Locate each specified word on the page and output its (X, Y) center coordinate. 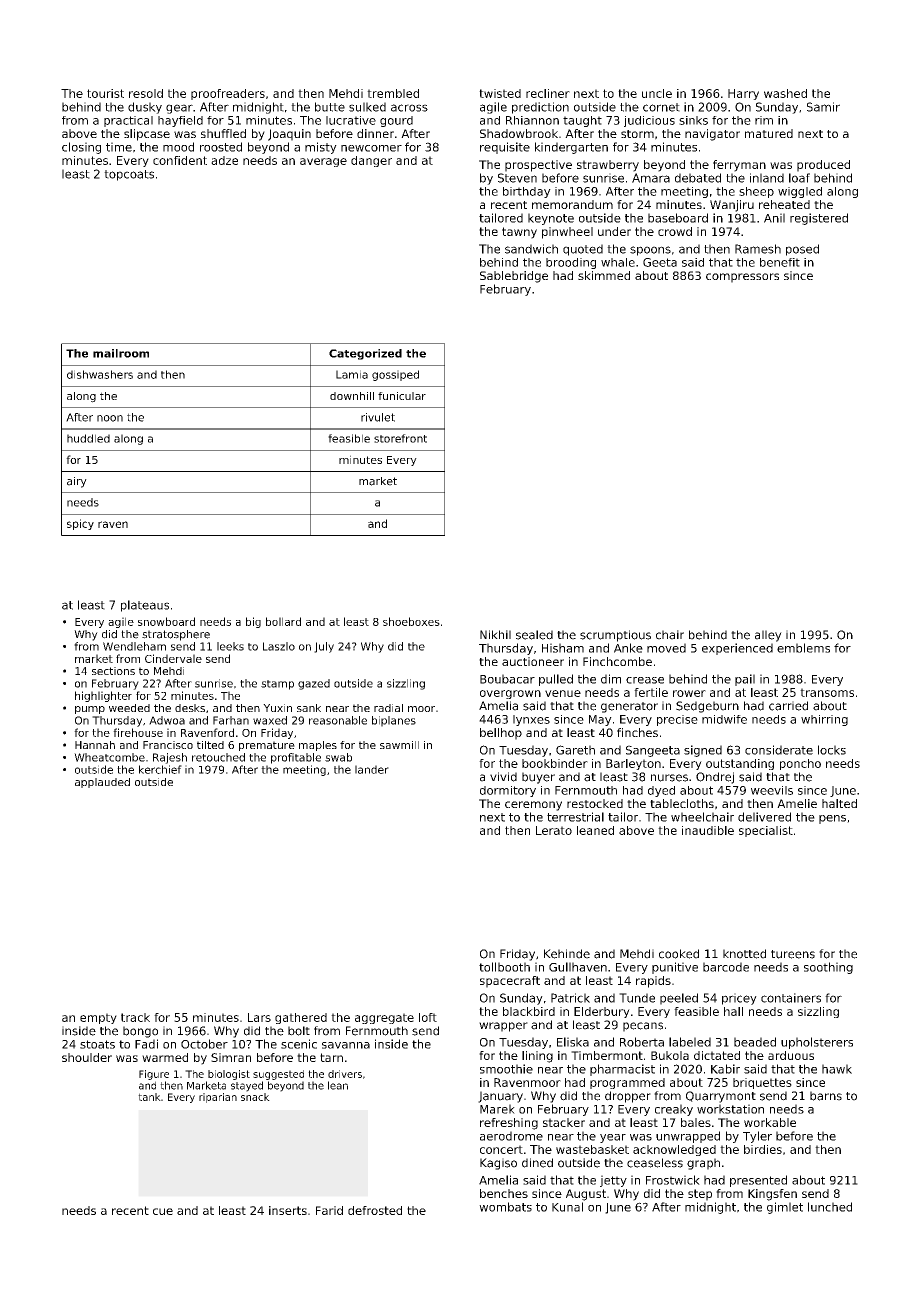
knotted (744, 954)
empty (98, 1018)
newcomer (371, 148)
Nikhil (495, 634)
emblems (803, 648)
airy (77, 482)
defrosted (375, 1210)
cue (163, 1211)
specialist (766, 831)
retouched (218, 757)
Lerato (554, 830)
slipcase (147, 135)
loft (428, 1017)
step (700, 1195)
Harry (743, 94)
